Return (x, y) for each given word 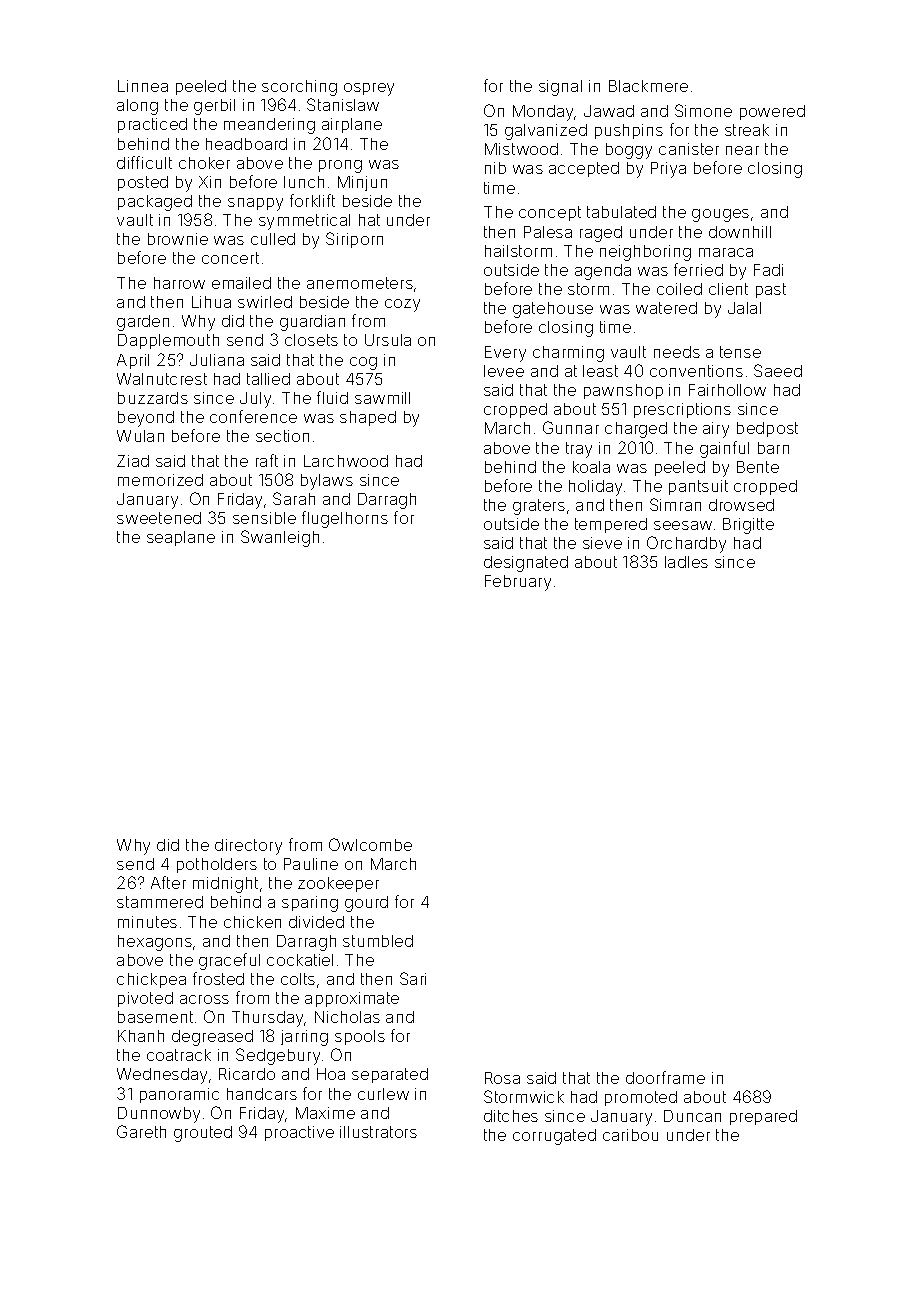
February (518, 583)
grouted (203, 1134)
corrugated (554, 1137)
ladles (686, 562)
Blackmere (648, 86)
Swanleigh (280, 538)
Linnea (143, 86)
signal (560, 88)
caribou (630, 1135)
